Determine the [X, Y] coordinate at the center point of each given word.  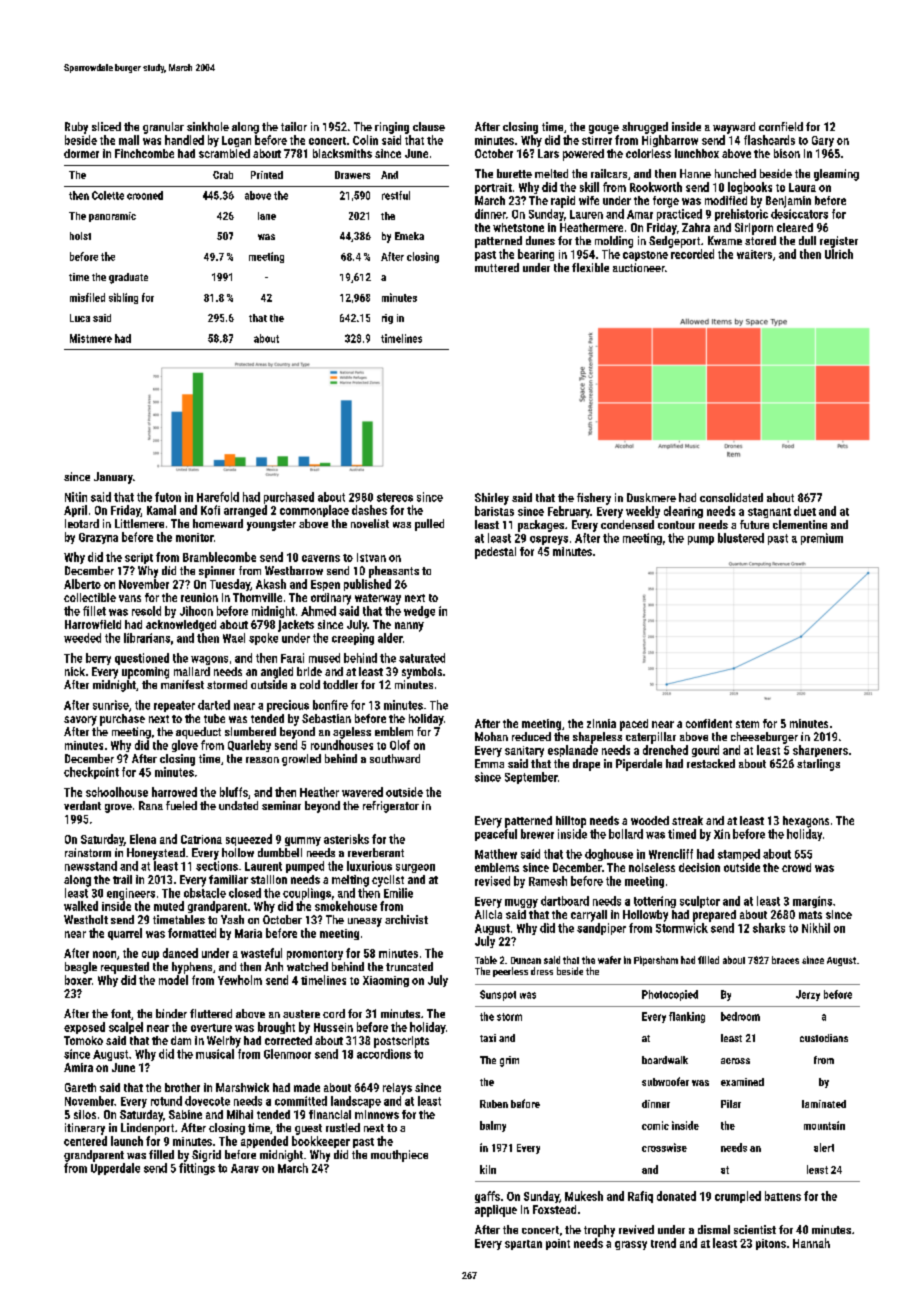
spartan [523, 1245]
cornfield [781, 126]
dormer [81, 153]
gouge [604, 129]
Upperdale [115, 1169]
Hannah [811, 1243]
